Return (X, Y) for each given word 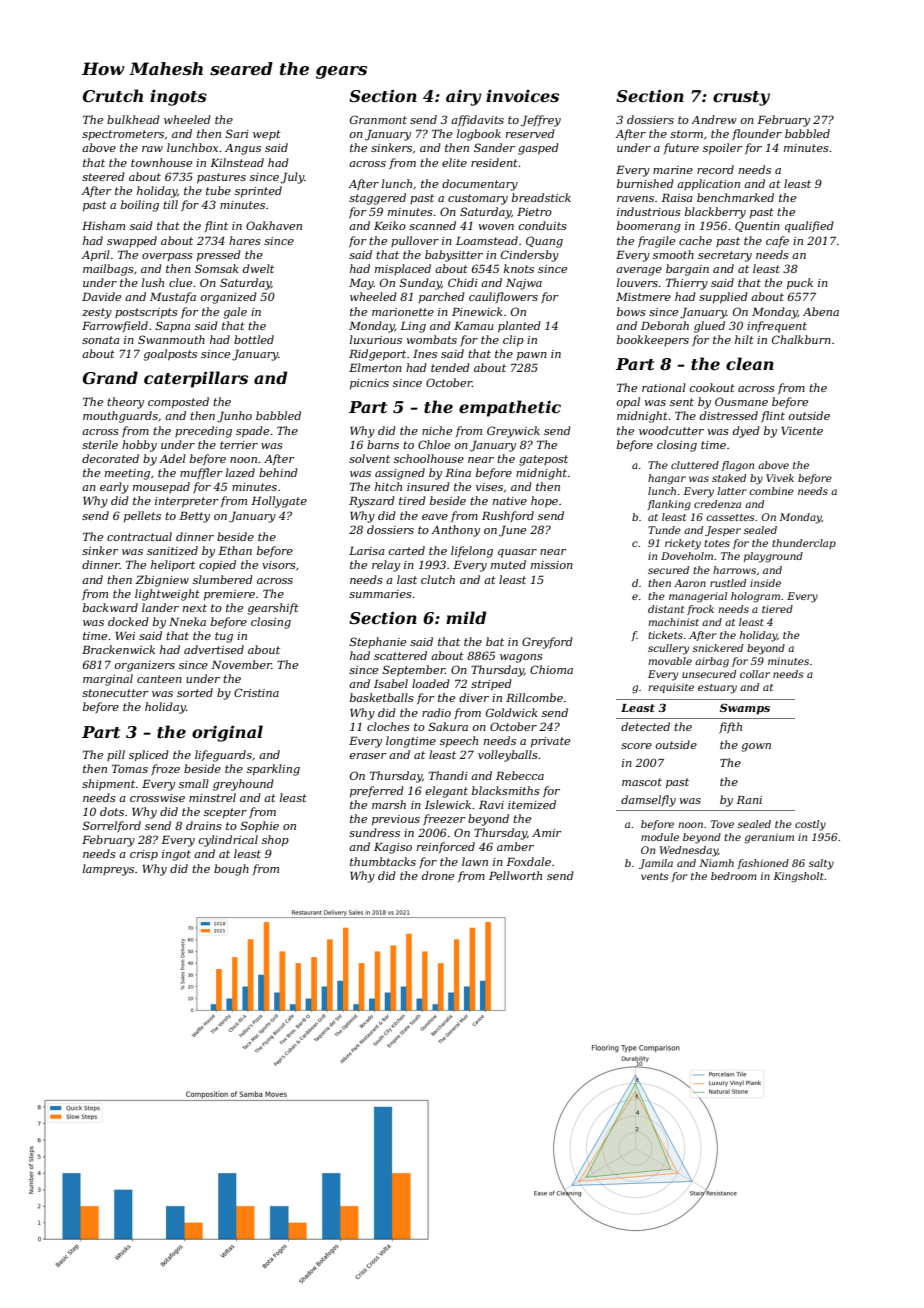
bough (231, 870)
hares (245, 240)
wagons (521, 658)
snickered (718, 648)
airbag (712, 662)
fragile (656, 242)
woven (496, 227)
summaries (380, 594)
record (715, 169)
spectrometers (123, 135)
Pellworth (515, 875)
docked (128, 621)
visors (279, 565)
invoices (522, 96)
